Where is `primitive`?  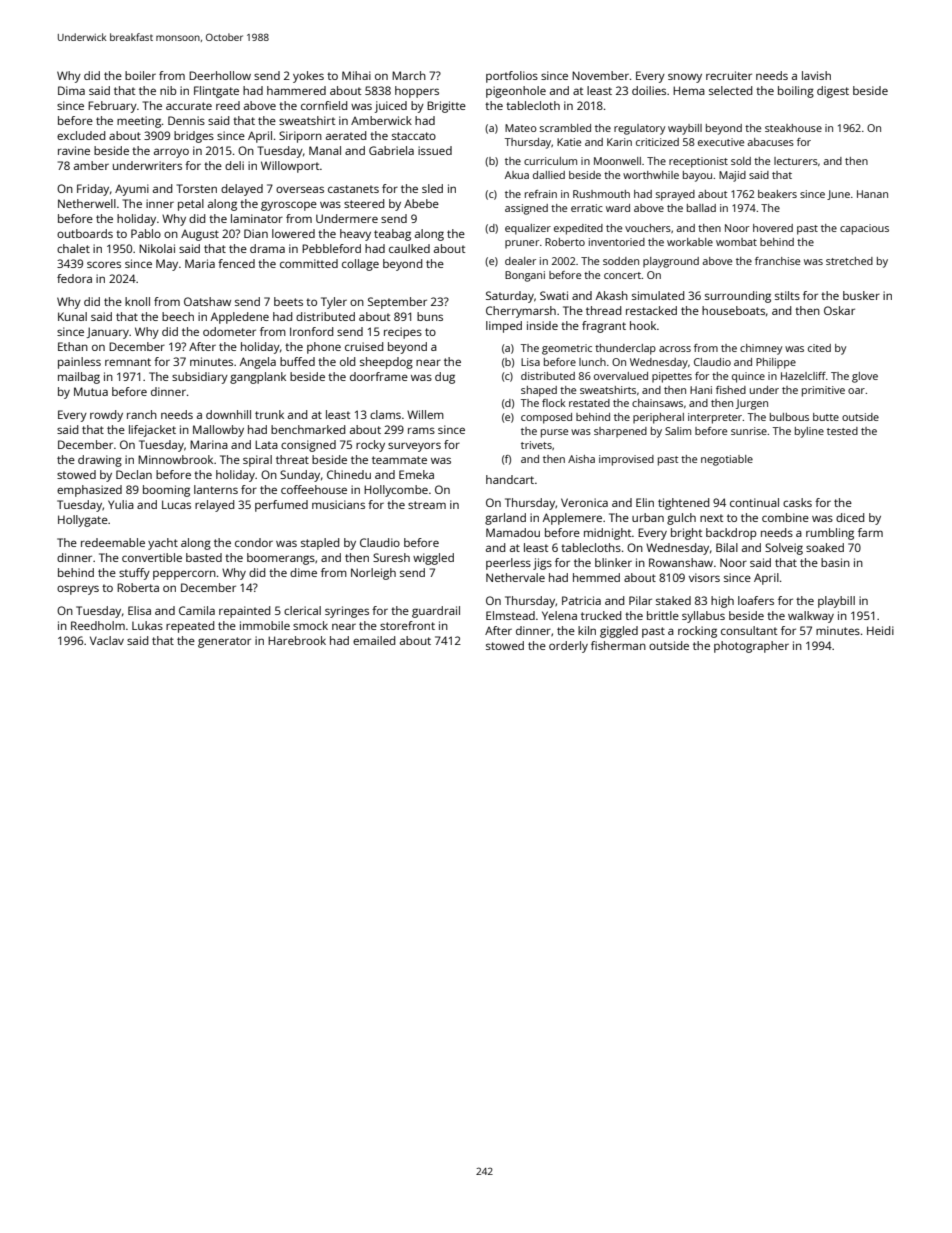 primitive is located at coordinates (823, 391).
